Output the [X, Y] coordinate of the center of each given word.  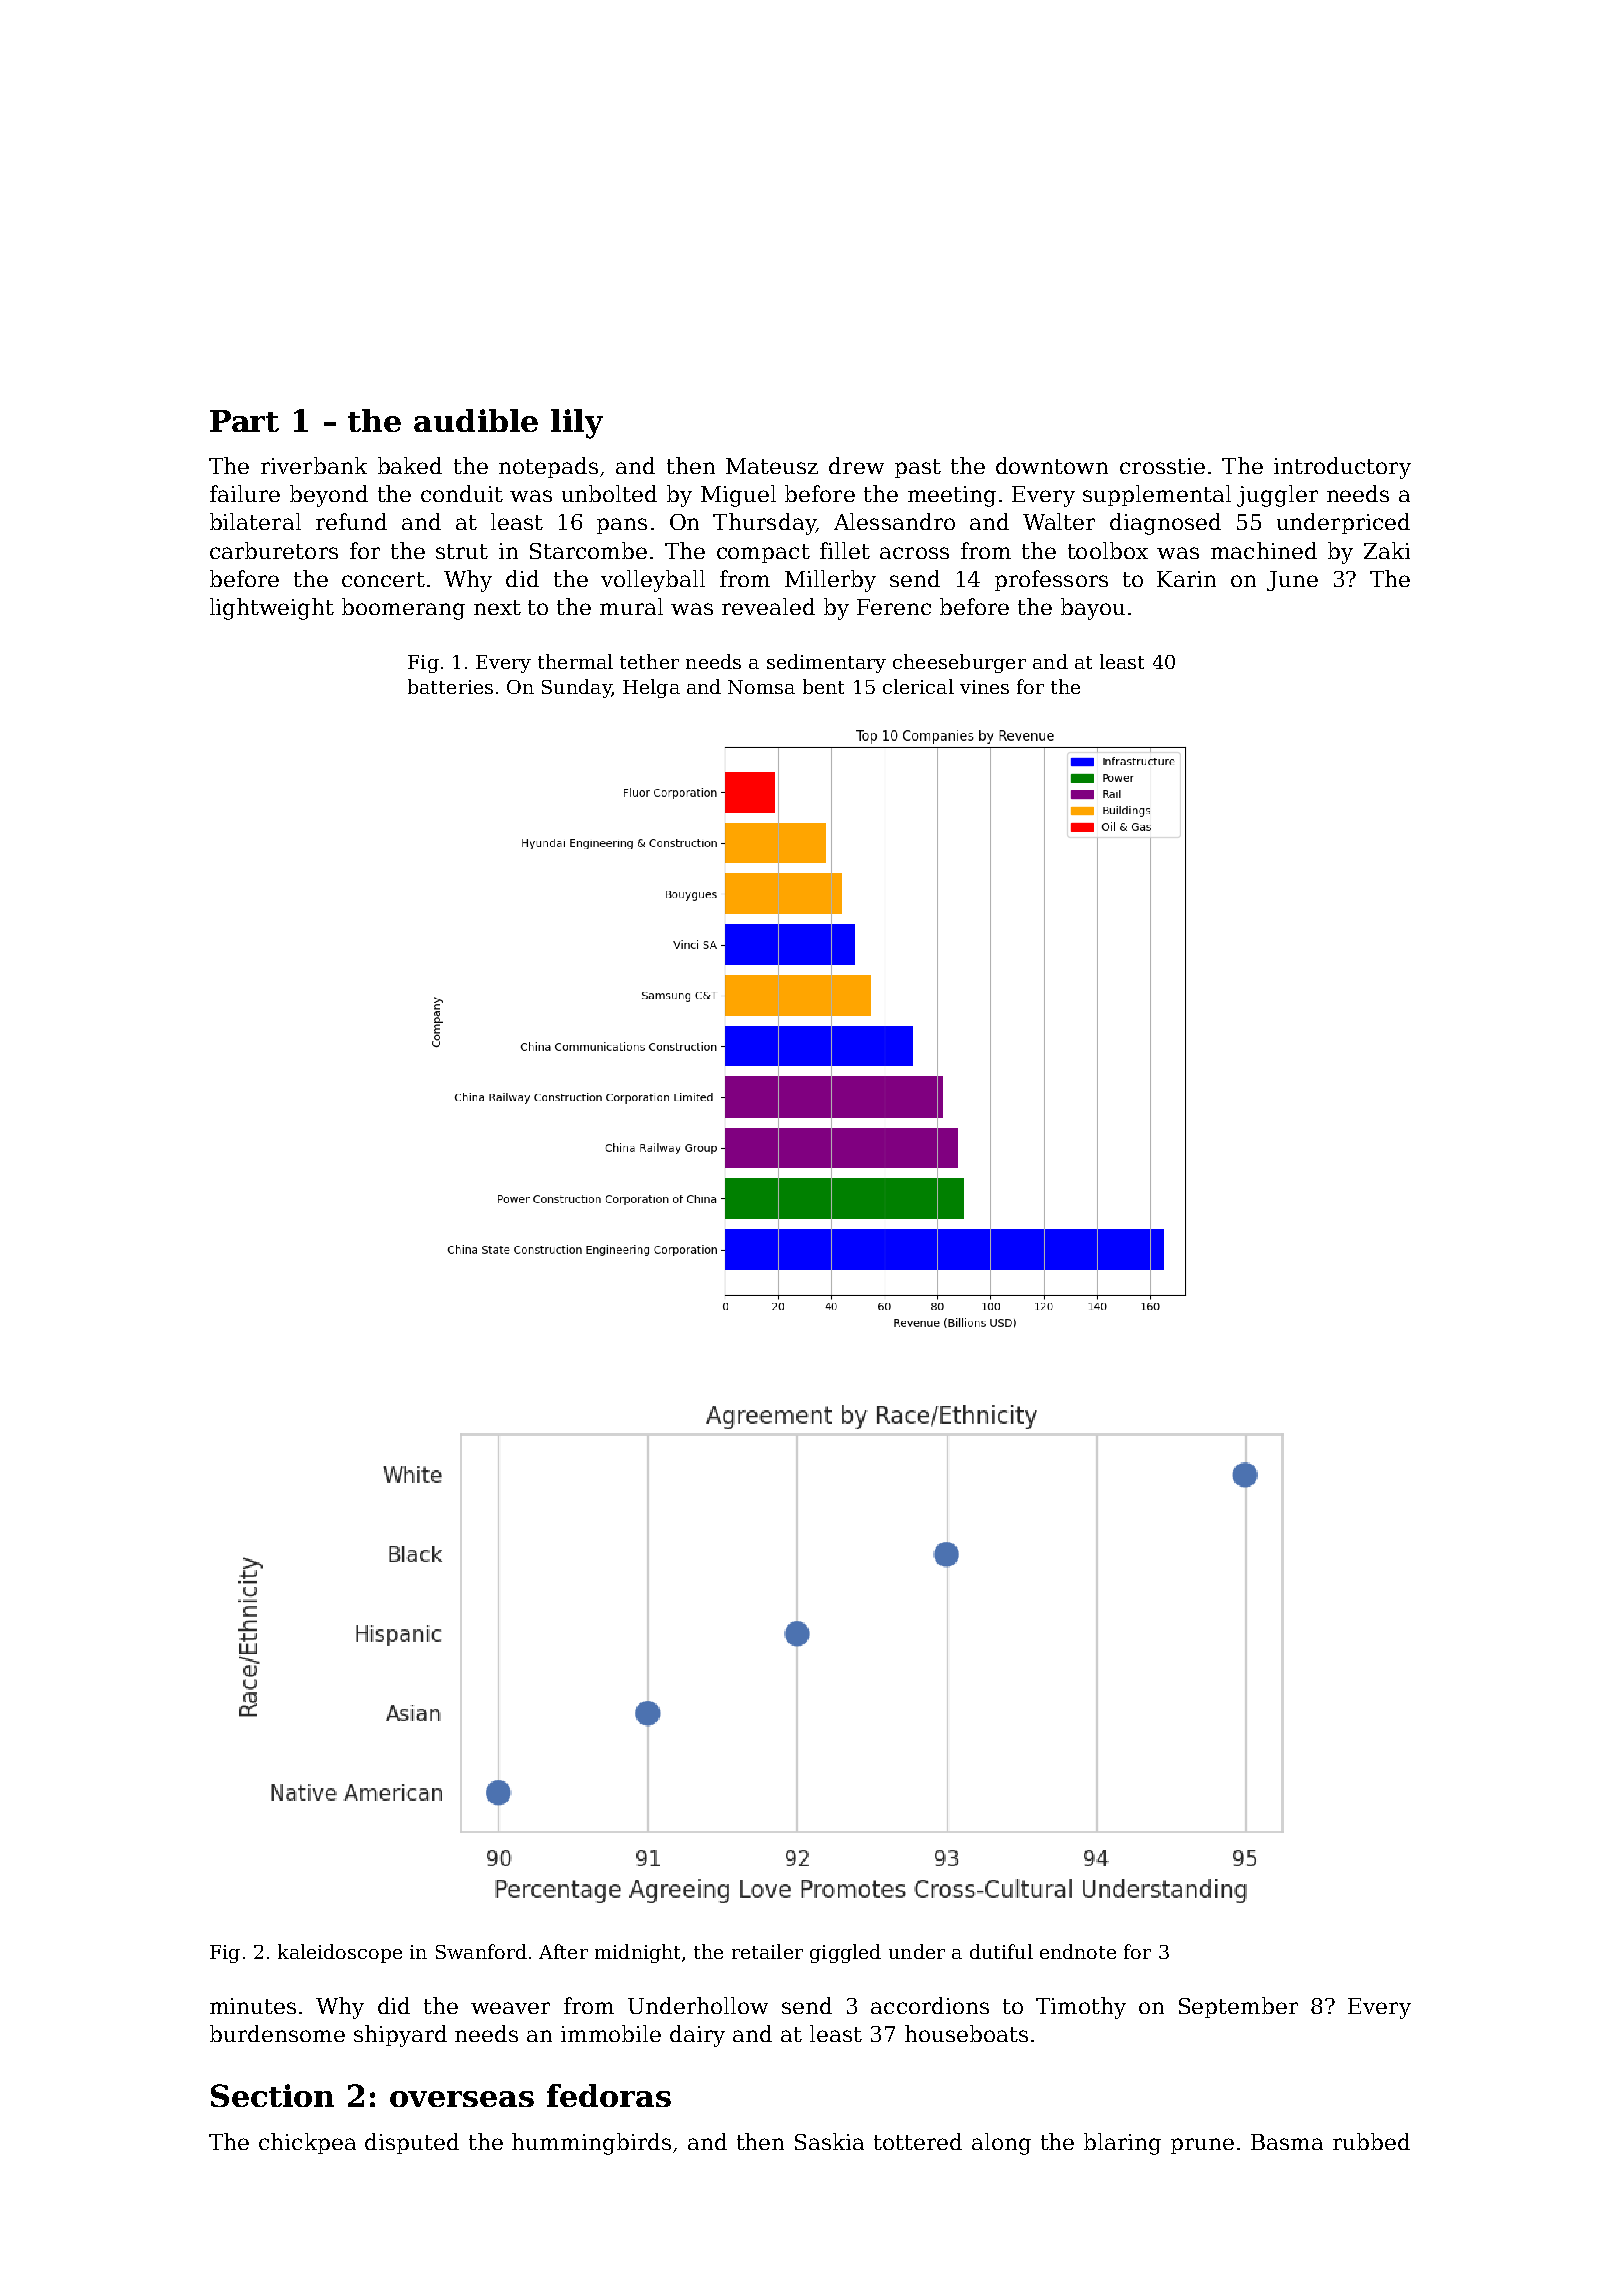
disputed [412, 2143]
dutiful [1001, 1951]
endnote [1078, 1951]
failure [245, 493]
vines [984, 687]
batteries [450, 686]
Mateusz [772, 466]
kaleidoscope [340, 1953]
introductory [1342, 468]
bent [823, 686]
